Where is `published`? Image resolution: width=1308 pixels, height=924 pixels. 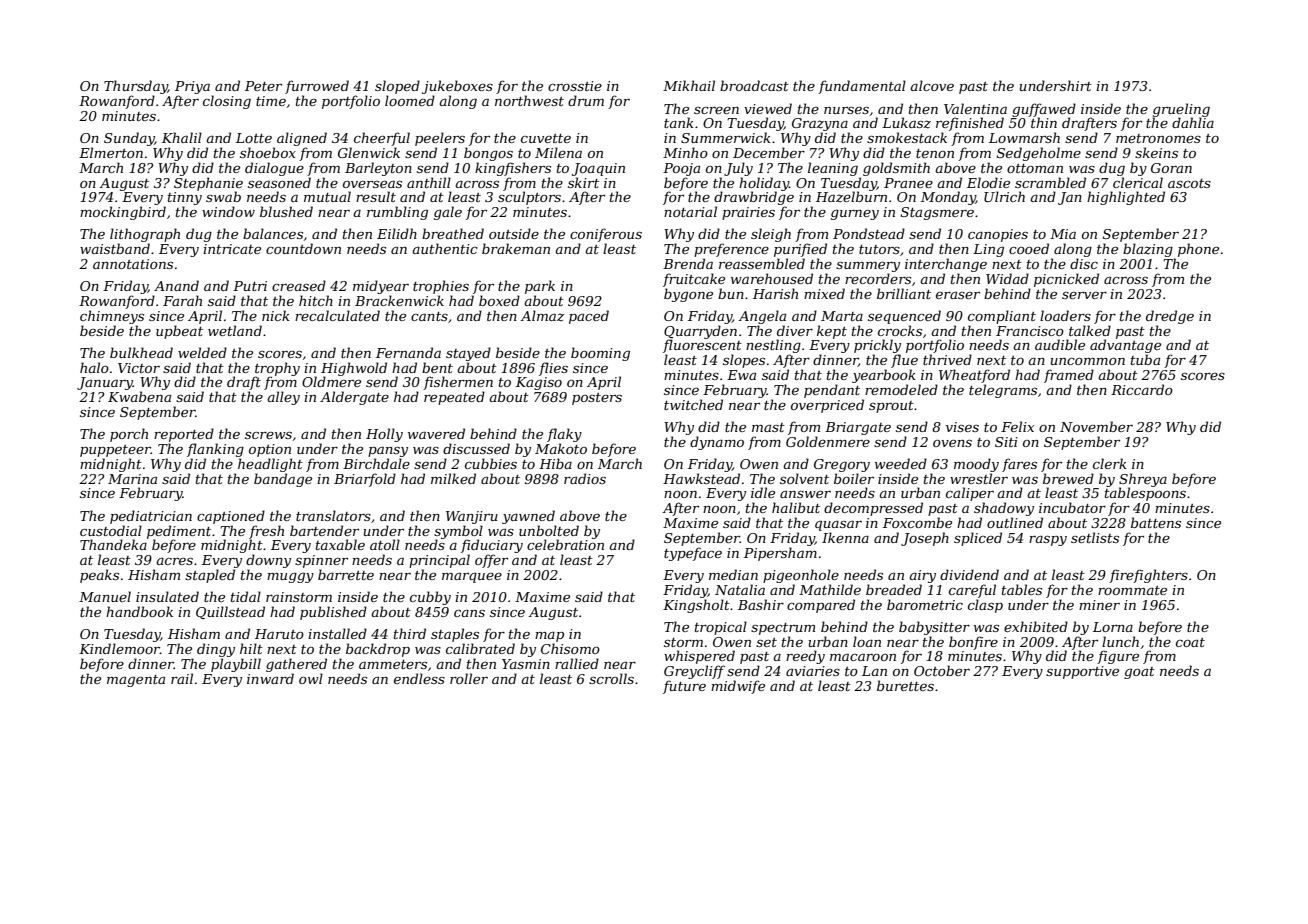
published is located at coordinates (333, 613).
